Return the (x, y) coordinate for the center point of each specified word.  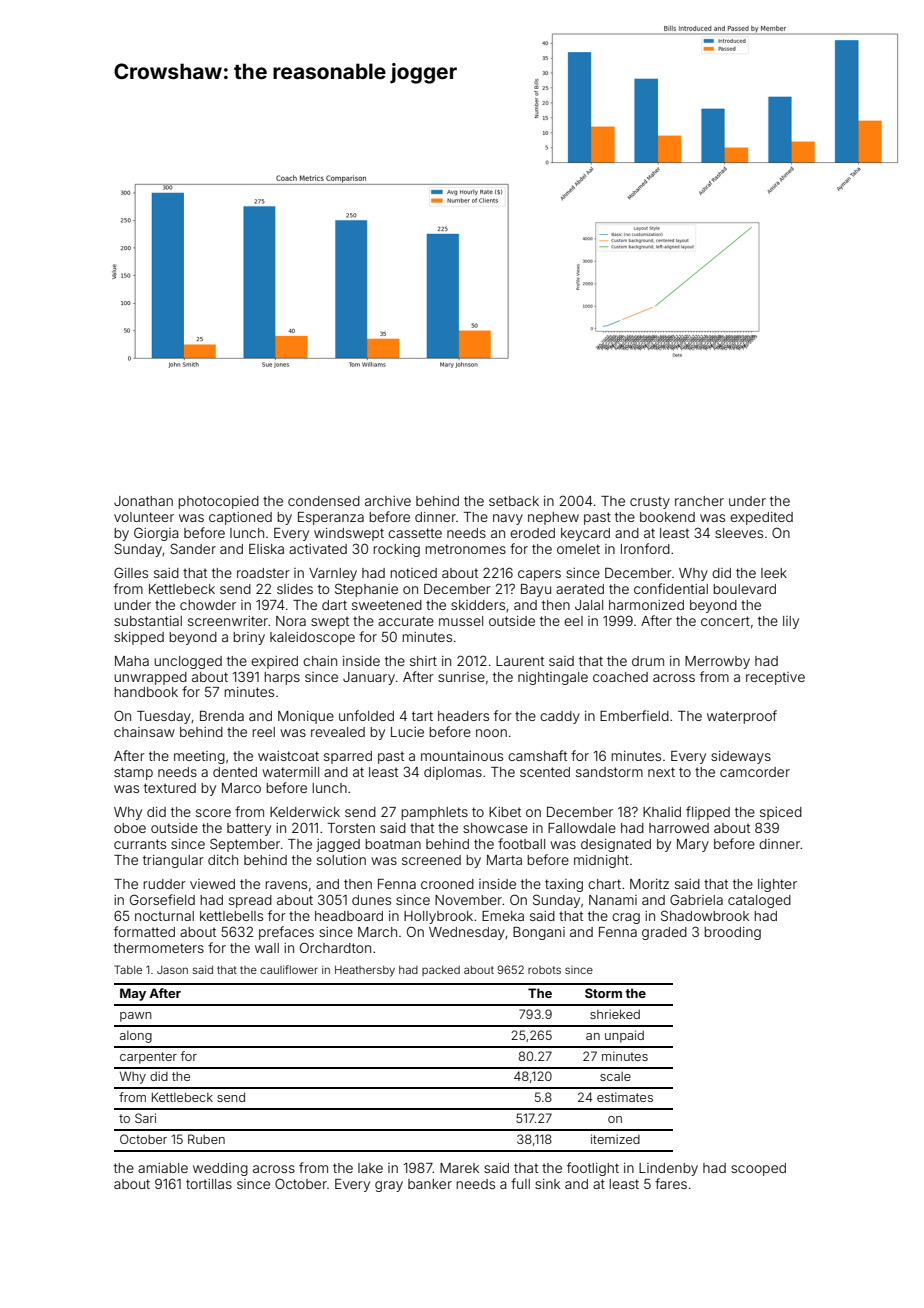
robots (544, 970)
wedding (220, 1169)
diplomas (453, 773)
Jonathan (143, 501)
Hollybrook (438, 917)
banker (430, 1184)
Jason (172, 970)
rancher (699, 501)
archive (388, 501)
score (213, 813)
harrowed (679, 828)
